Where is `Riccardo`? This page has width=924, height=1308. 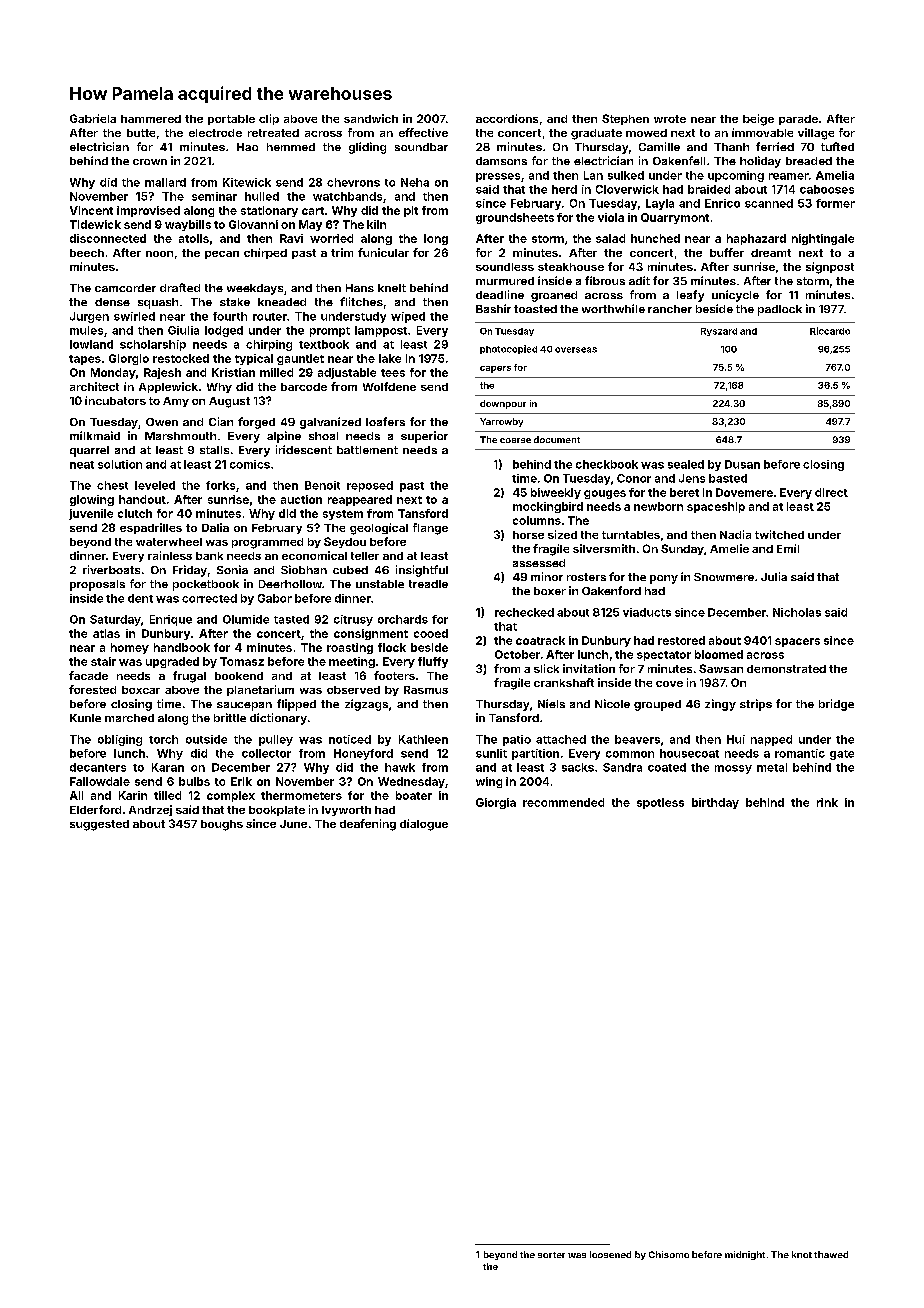 Riccardo is located at coordinates (830, 331).
